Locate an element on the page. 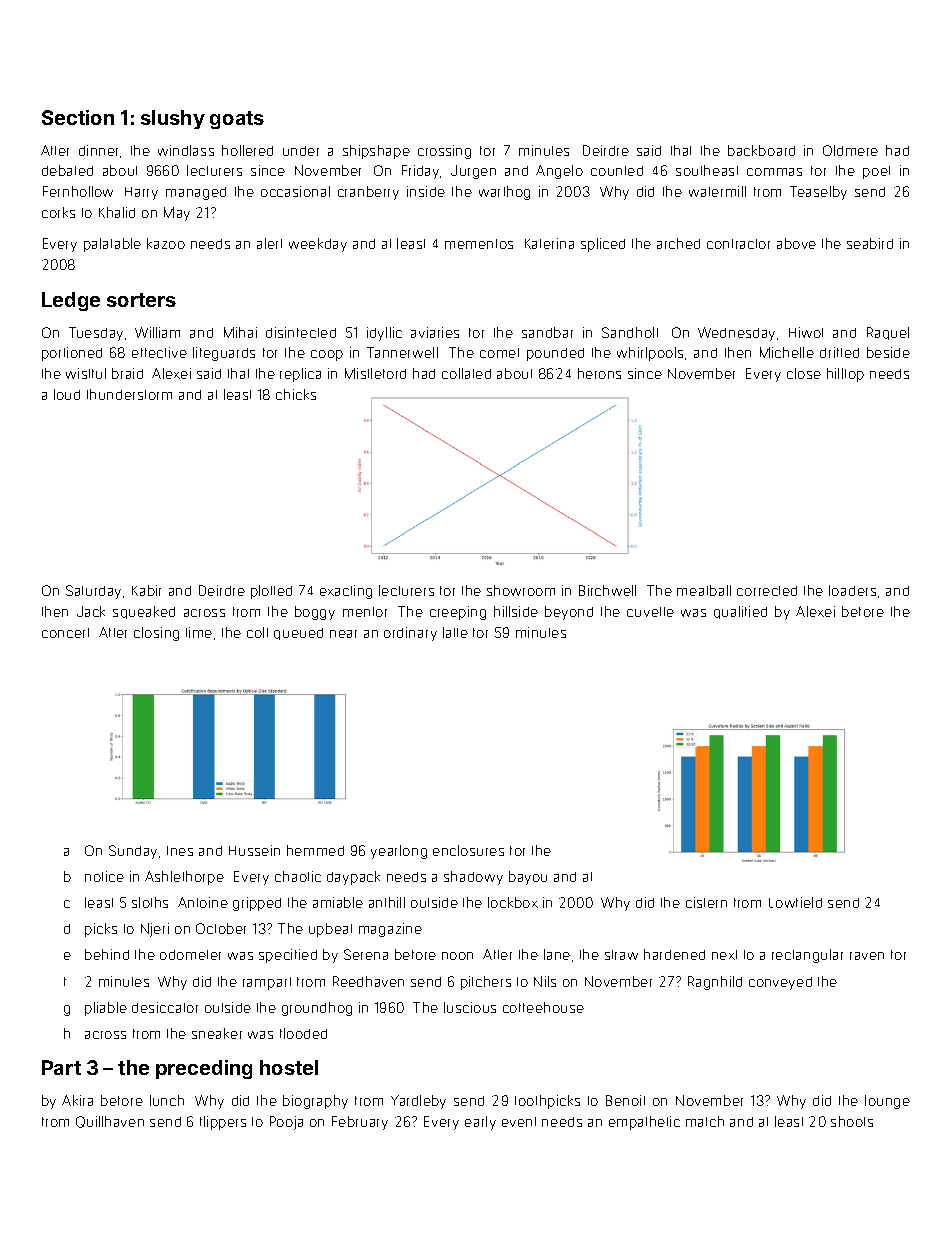 This document has height=1233, width=952. closing is located at coordinates (156, 634).
